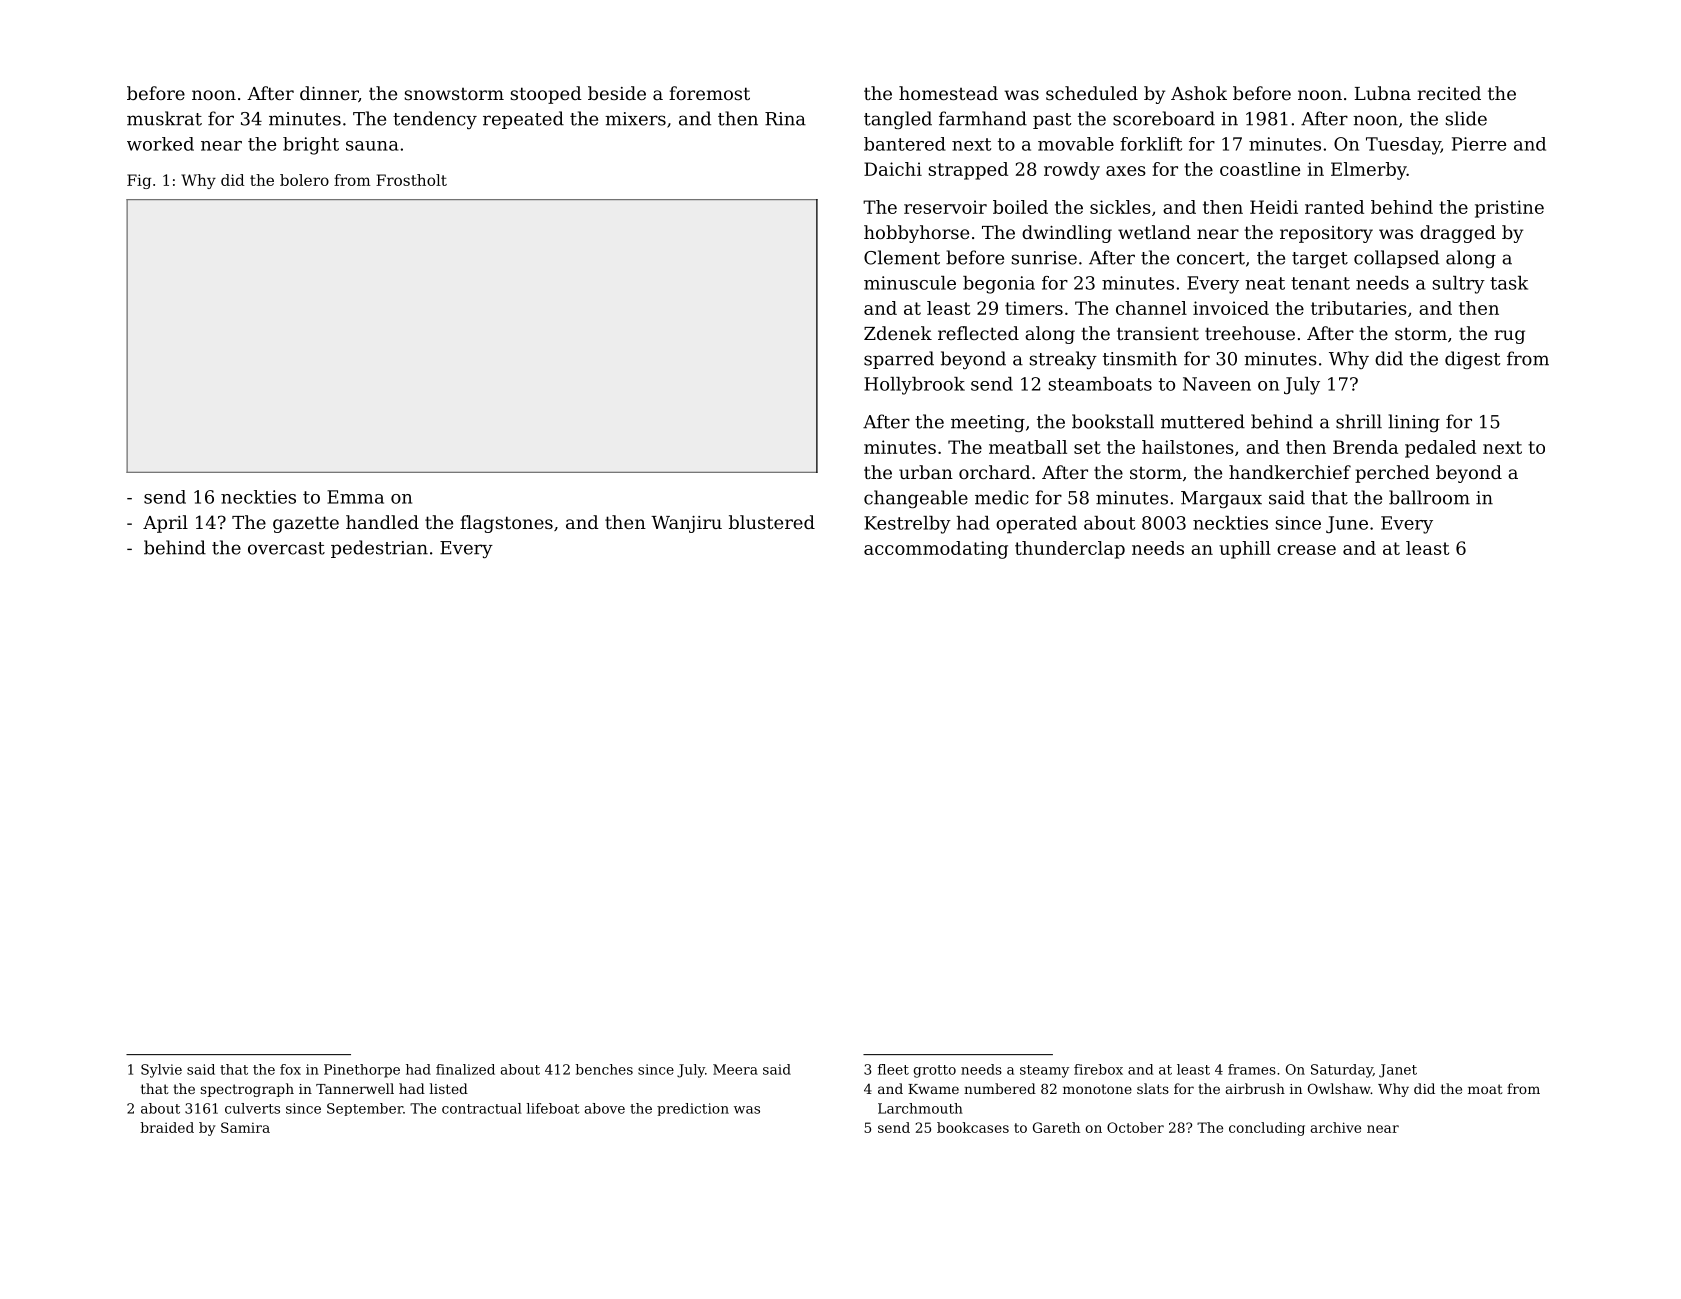 The width and height of the screenshot is (1681, 1299). What do you see at coordinates (465, 1069) in the screenshot?
I see `finalized` at bounding box center [465, 1069].
